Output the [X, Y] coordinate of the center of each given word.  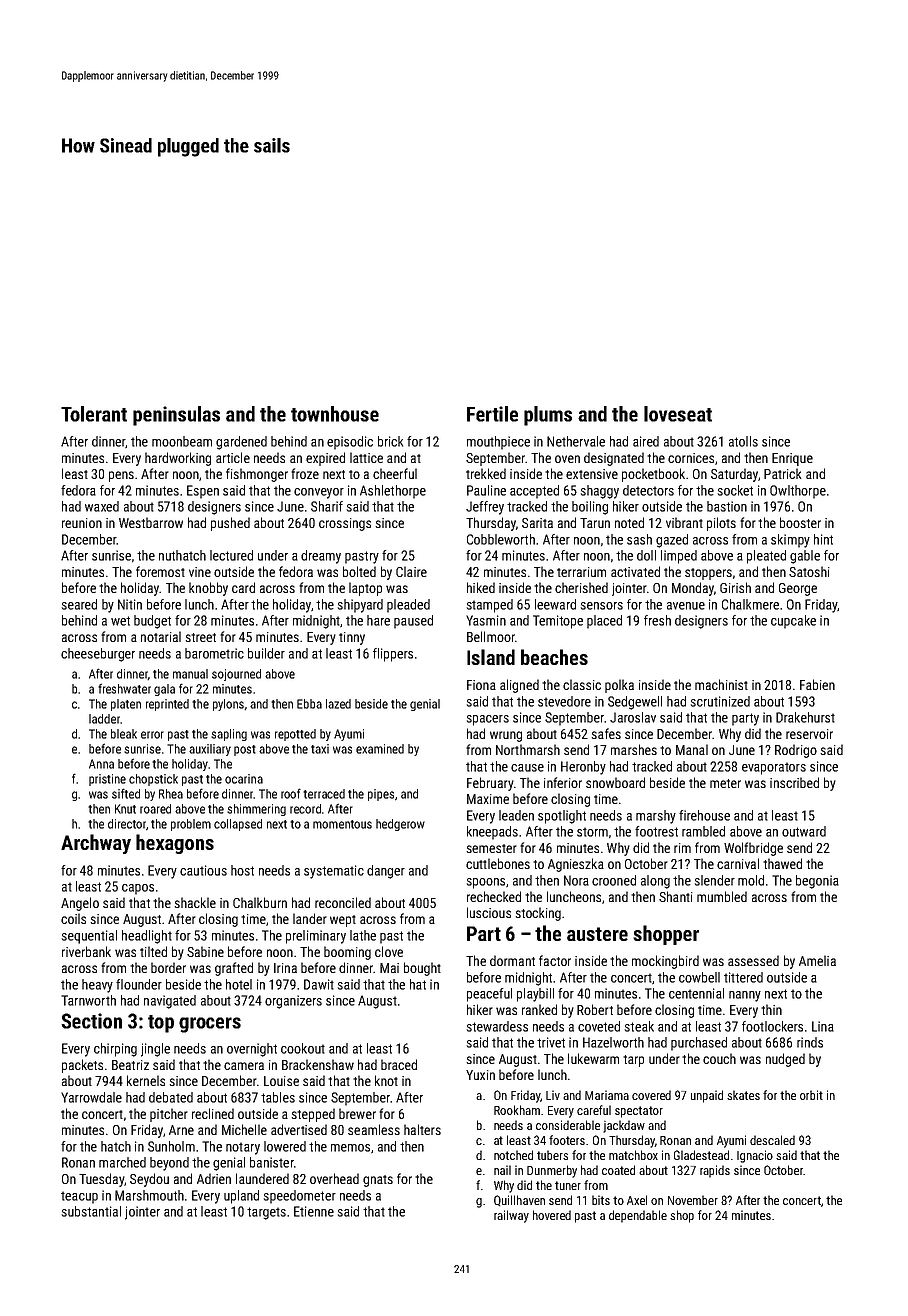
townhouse [335, 414]
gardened [241, 443]
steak [639, 1026]
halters [422, 1129]
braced [399, 1064]
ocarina [244, 779]
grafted [234, 969]
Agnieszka [576, 865]
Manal [692, 749]
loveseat [678, 414]
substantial [91, 1211]
